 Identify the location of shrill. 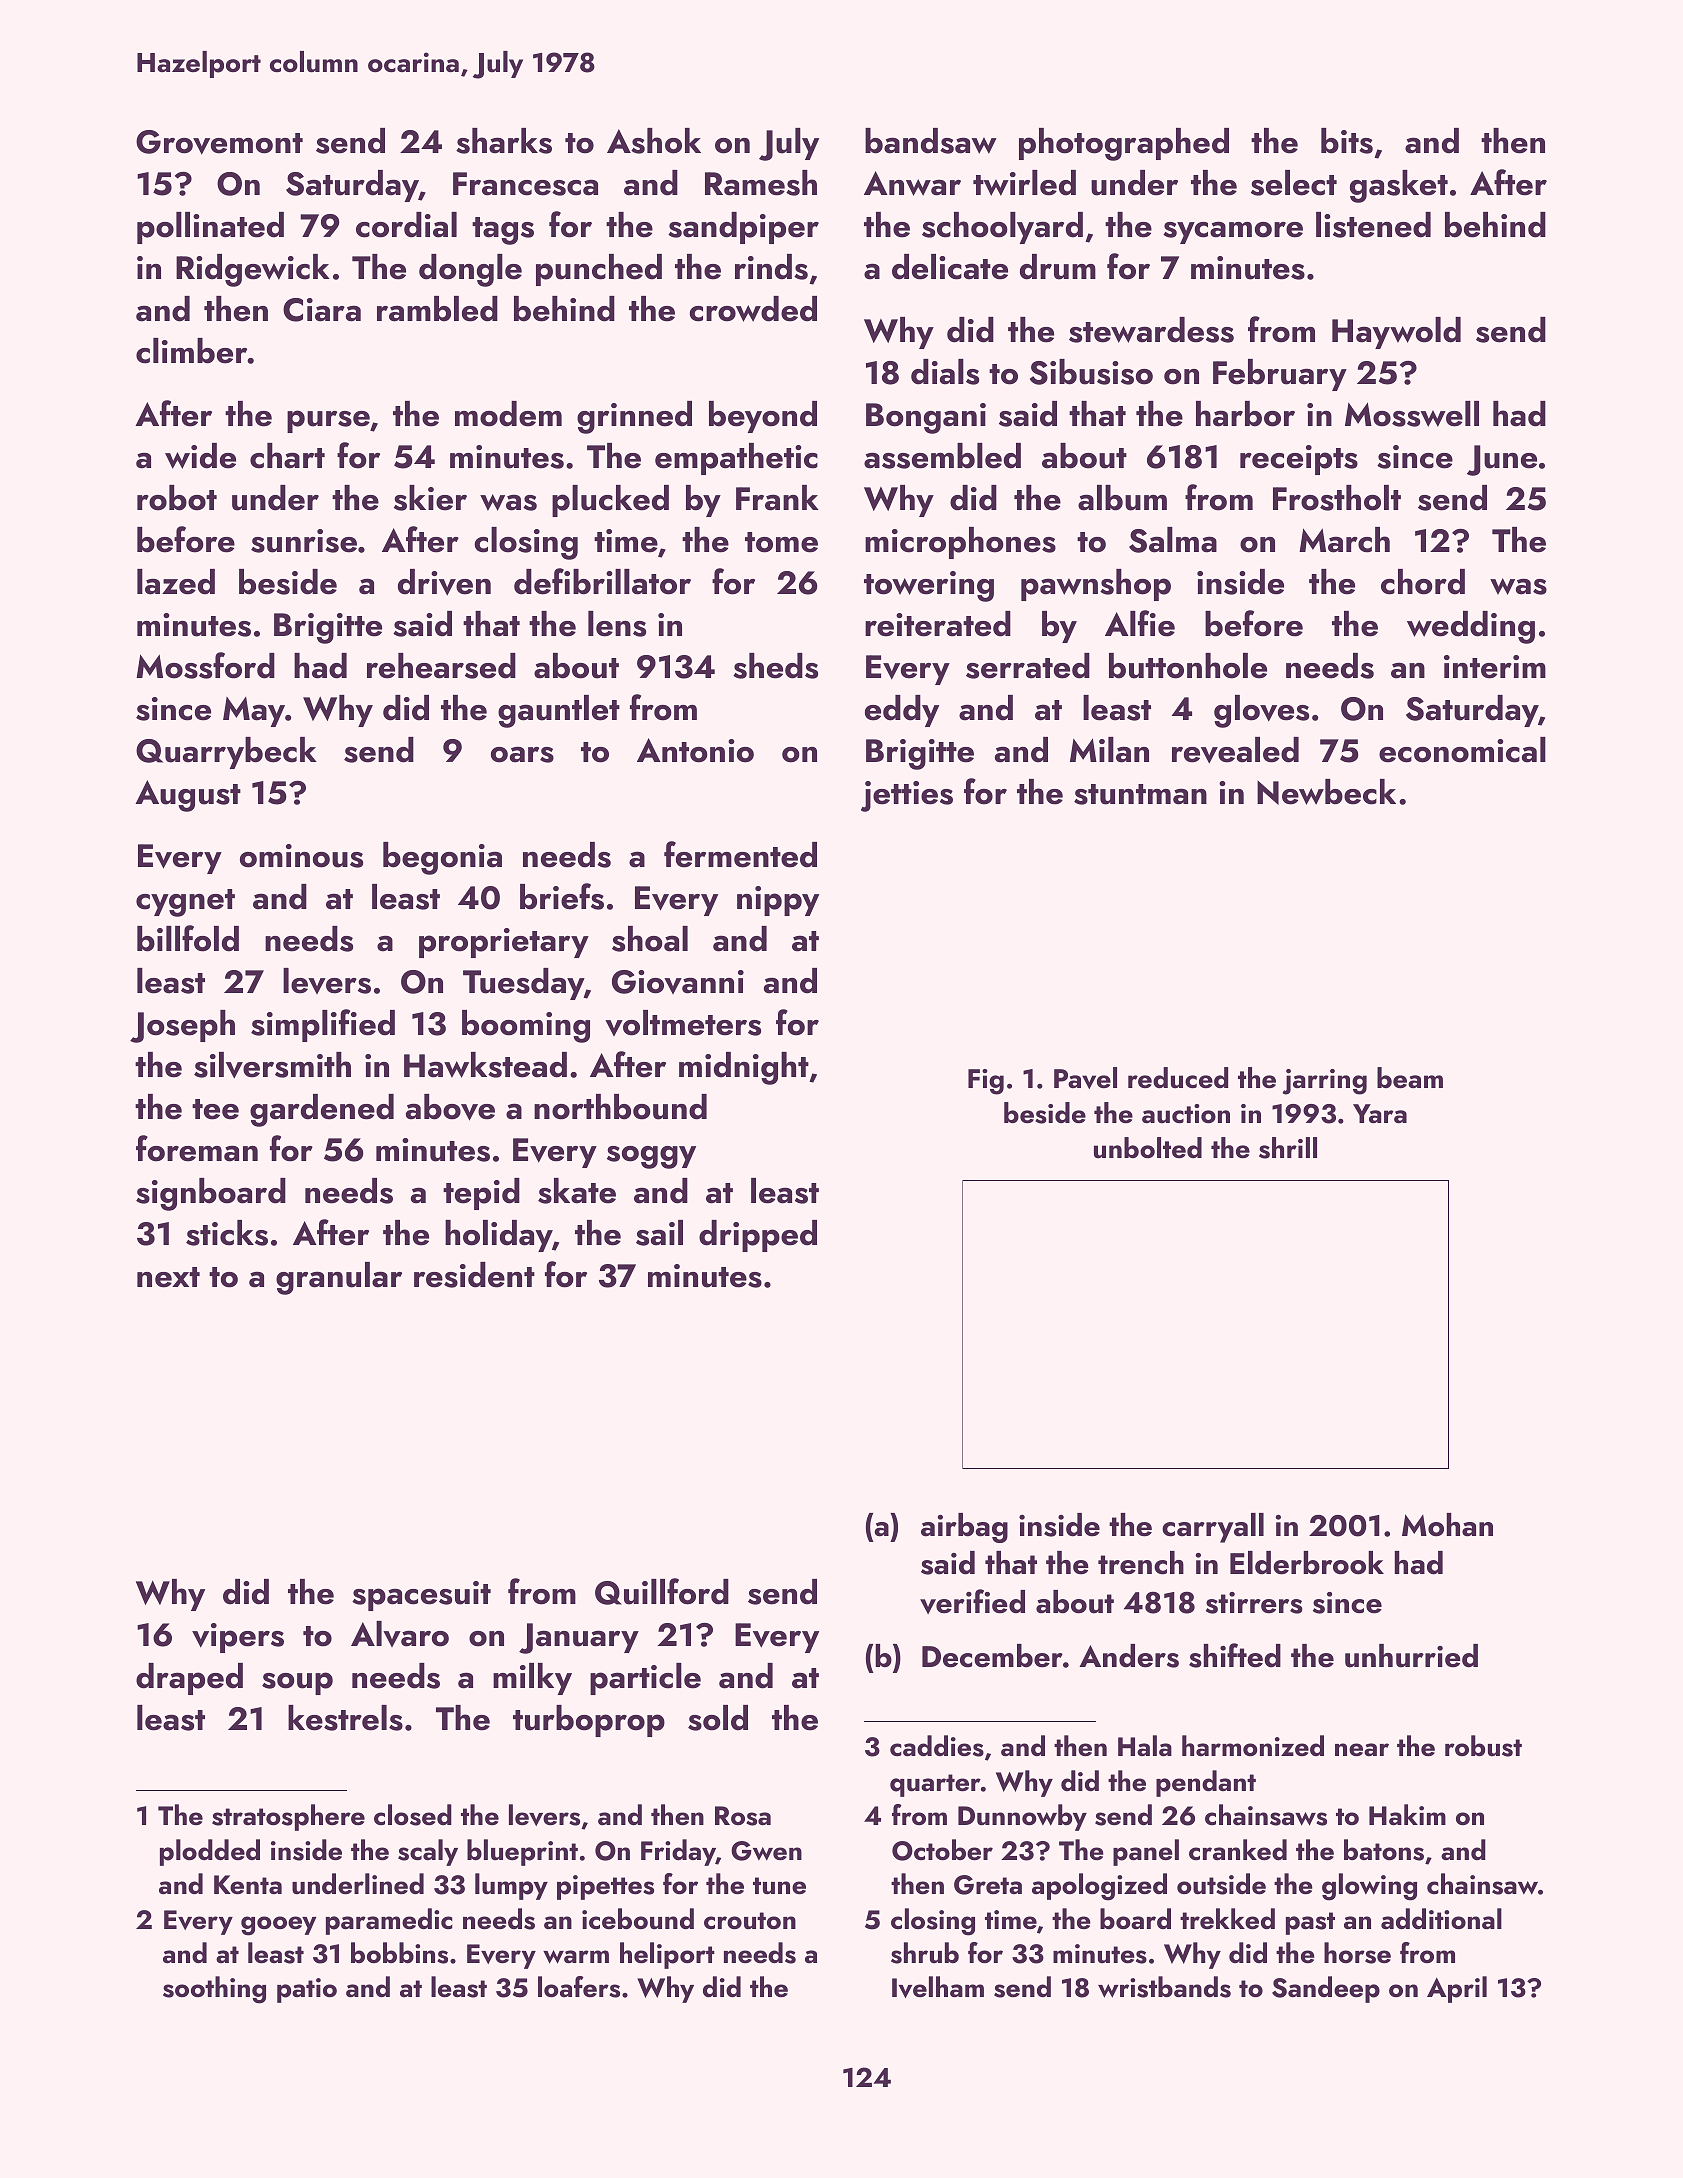
(1288, 1148).
